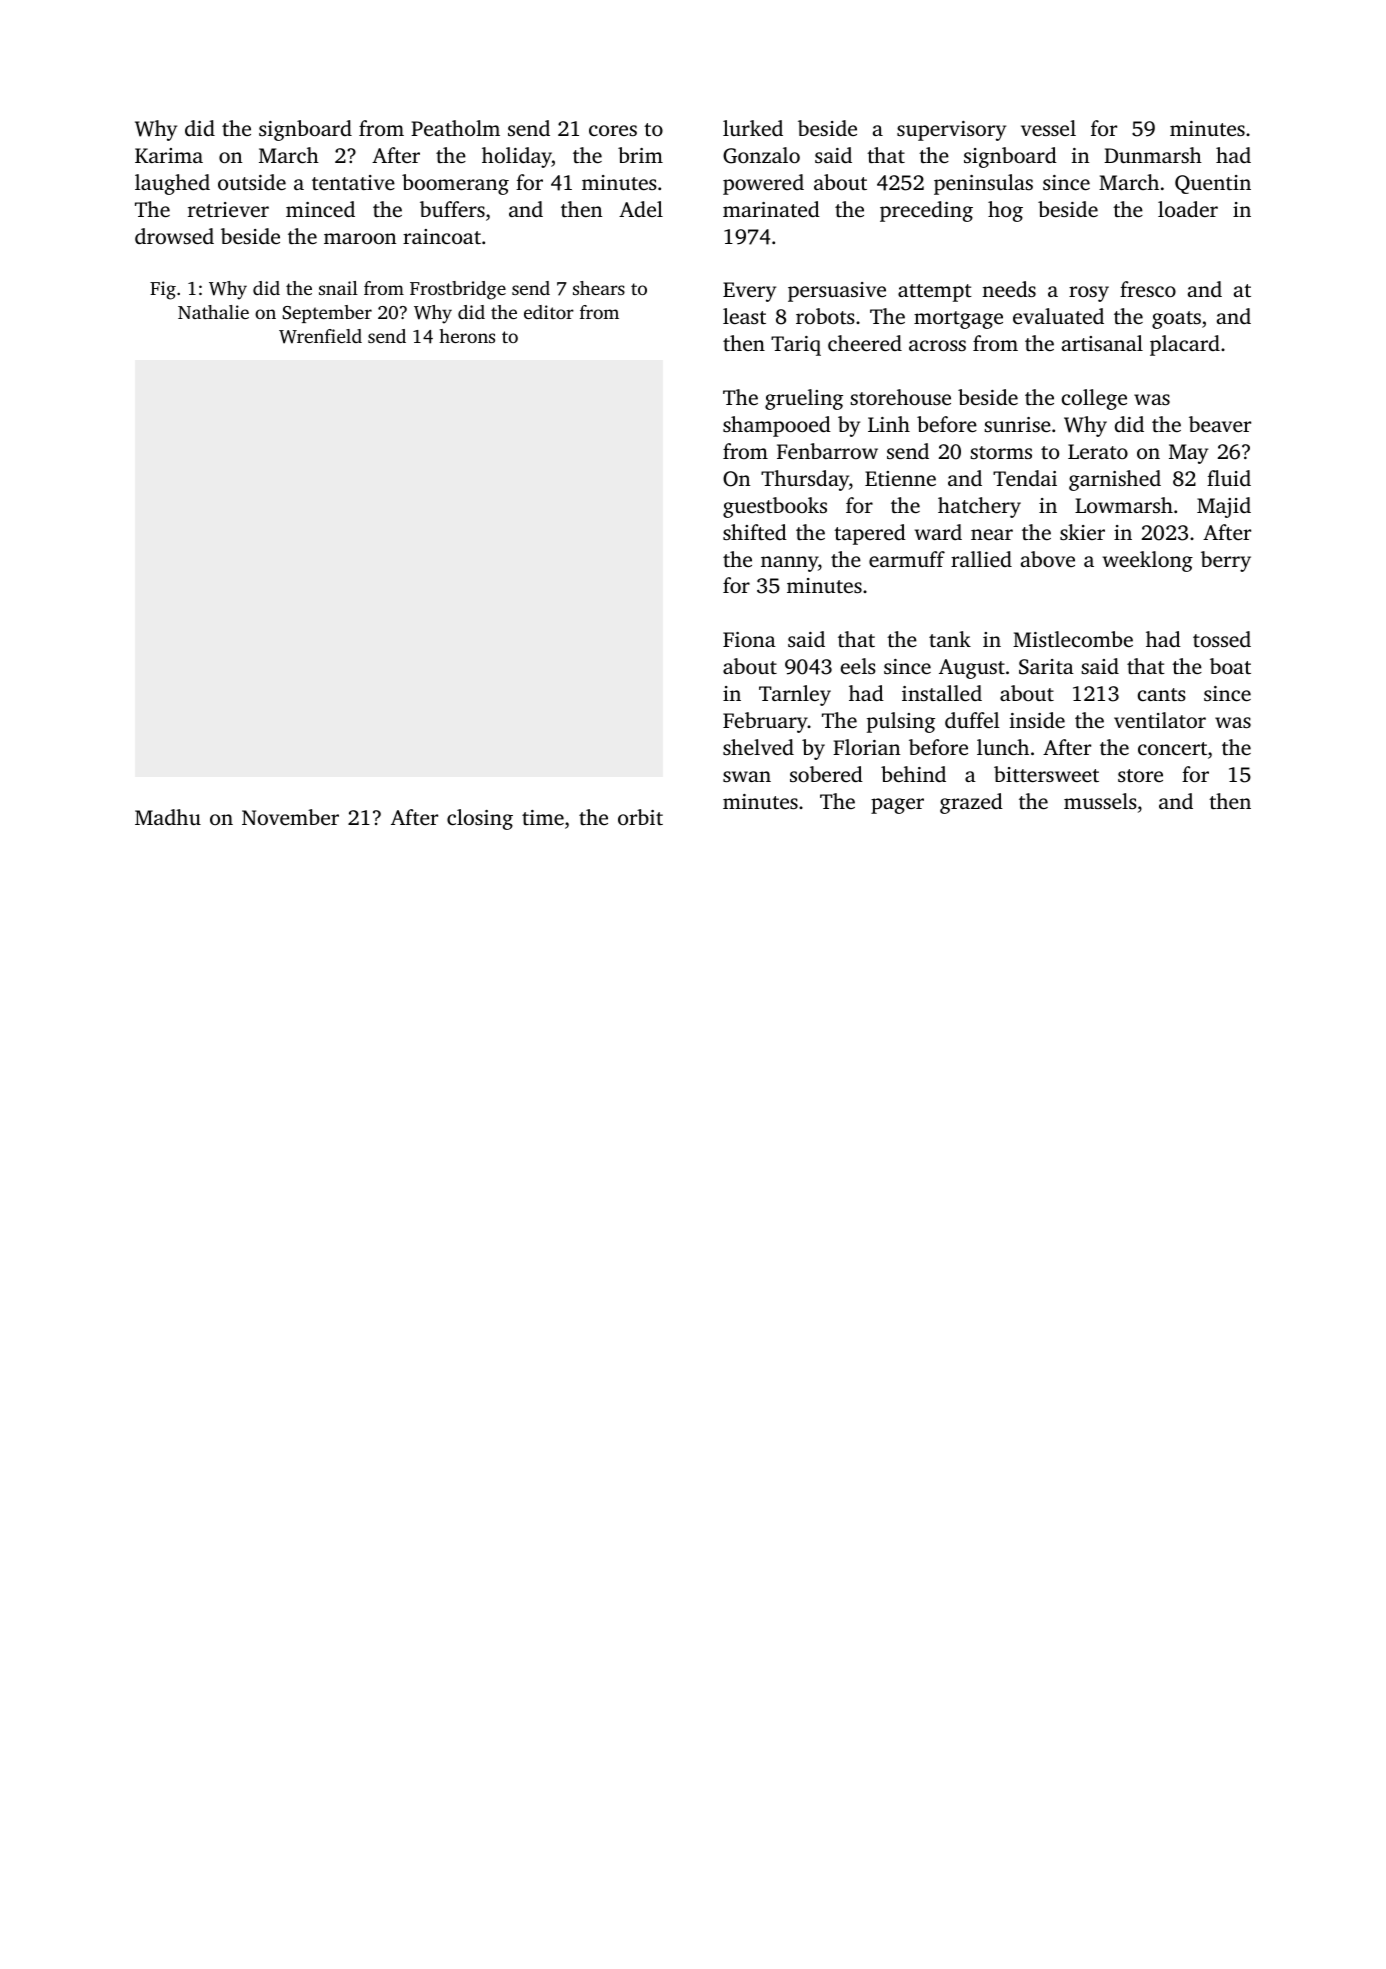  Describe the element at coordinates (749, 292) in the document. I see `Every` at that location.
